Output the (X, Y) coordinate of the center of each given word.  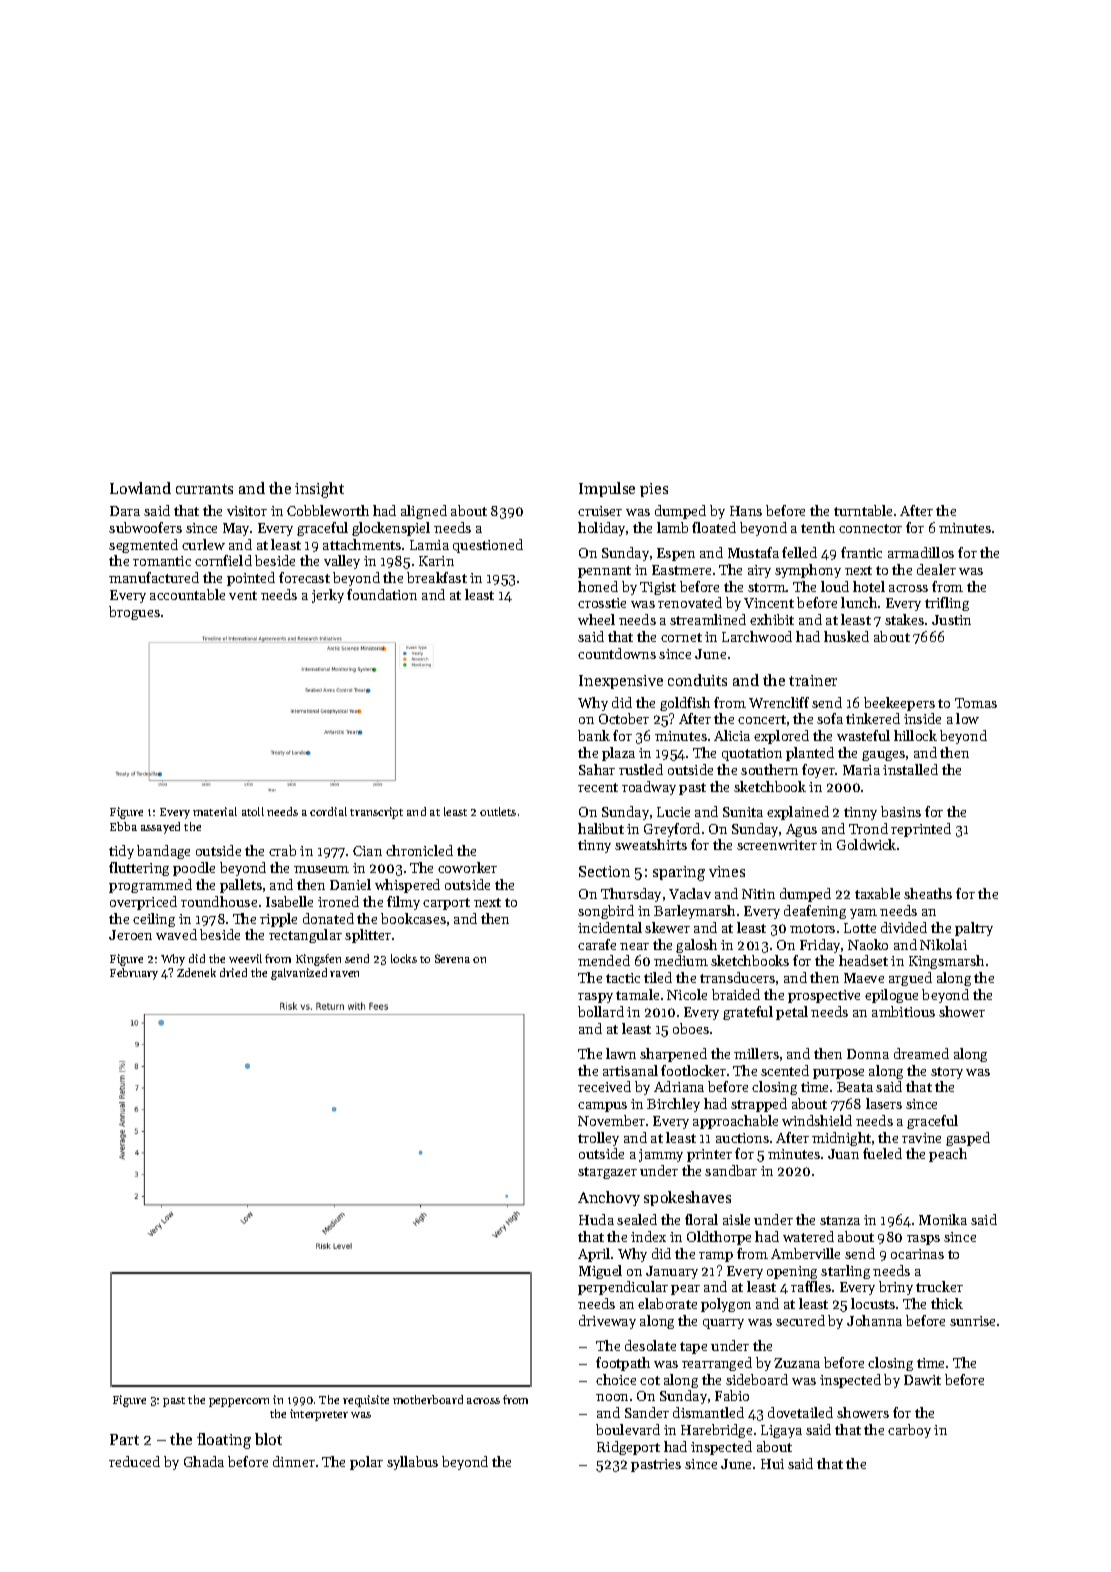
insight (319, 490)
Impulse (607, 489)
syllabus (412, 1463)
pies (654, 490)
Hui (772, 1464)
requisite (366, 1401)
